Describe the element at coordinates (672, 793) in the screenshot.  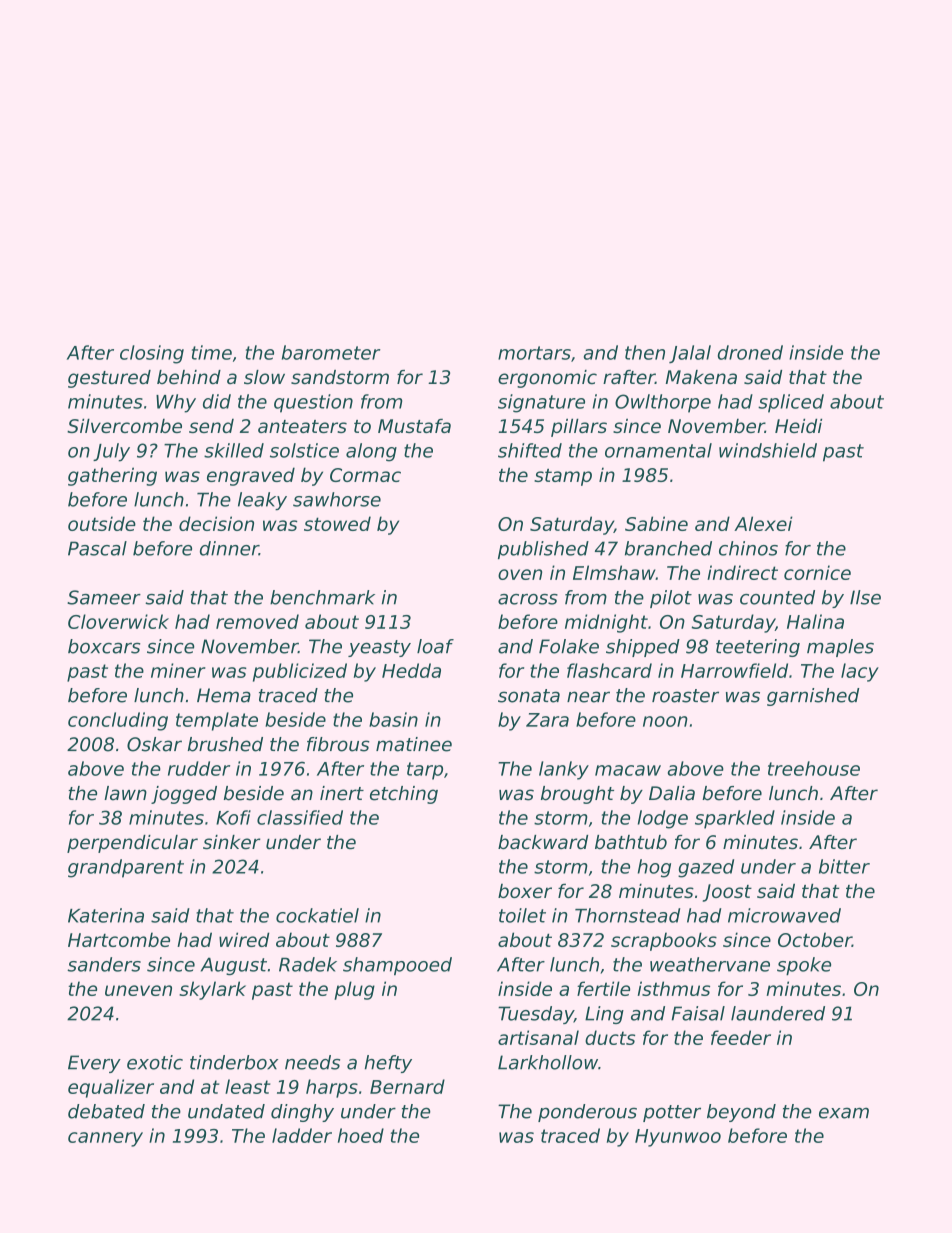
I see `Dalia` at that location.
